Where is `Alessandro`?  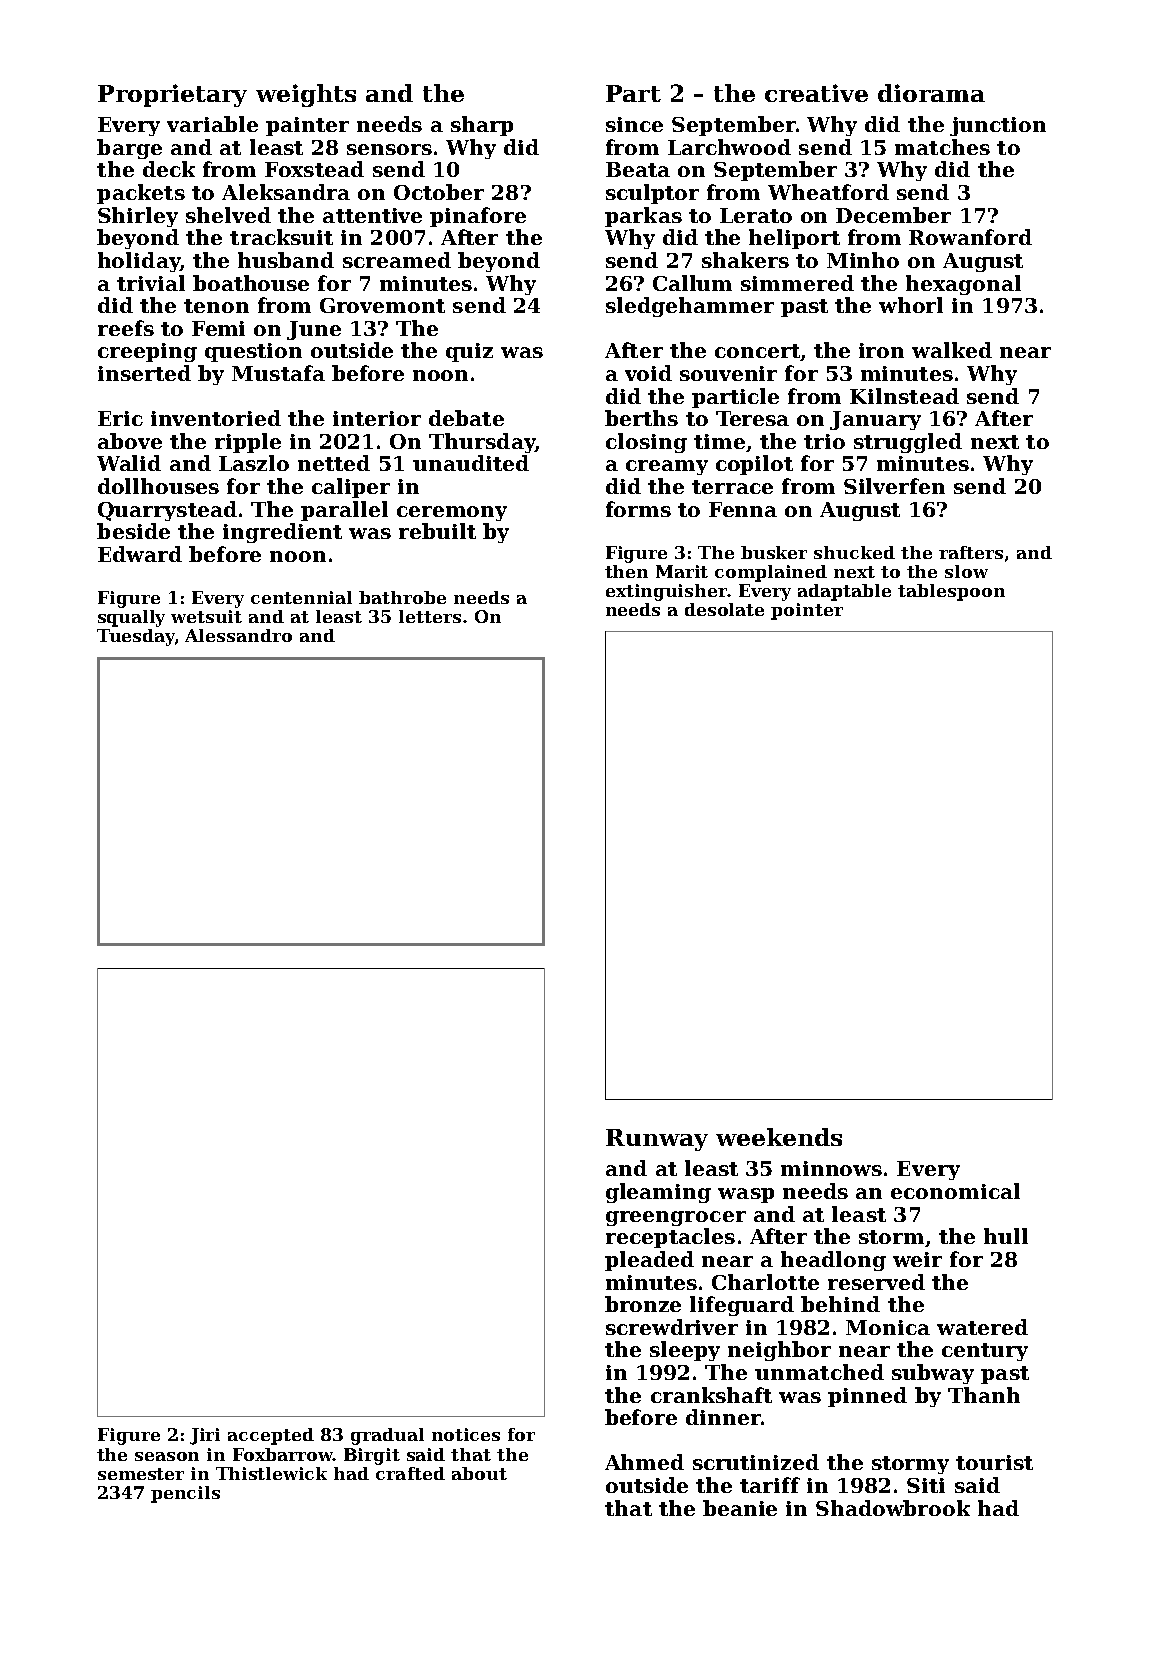 Alessandro is located at coordinates (238, 635).
